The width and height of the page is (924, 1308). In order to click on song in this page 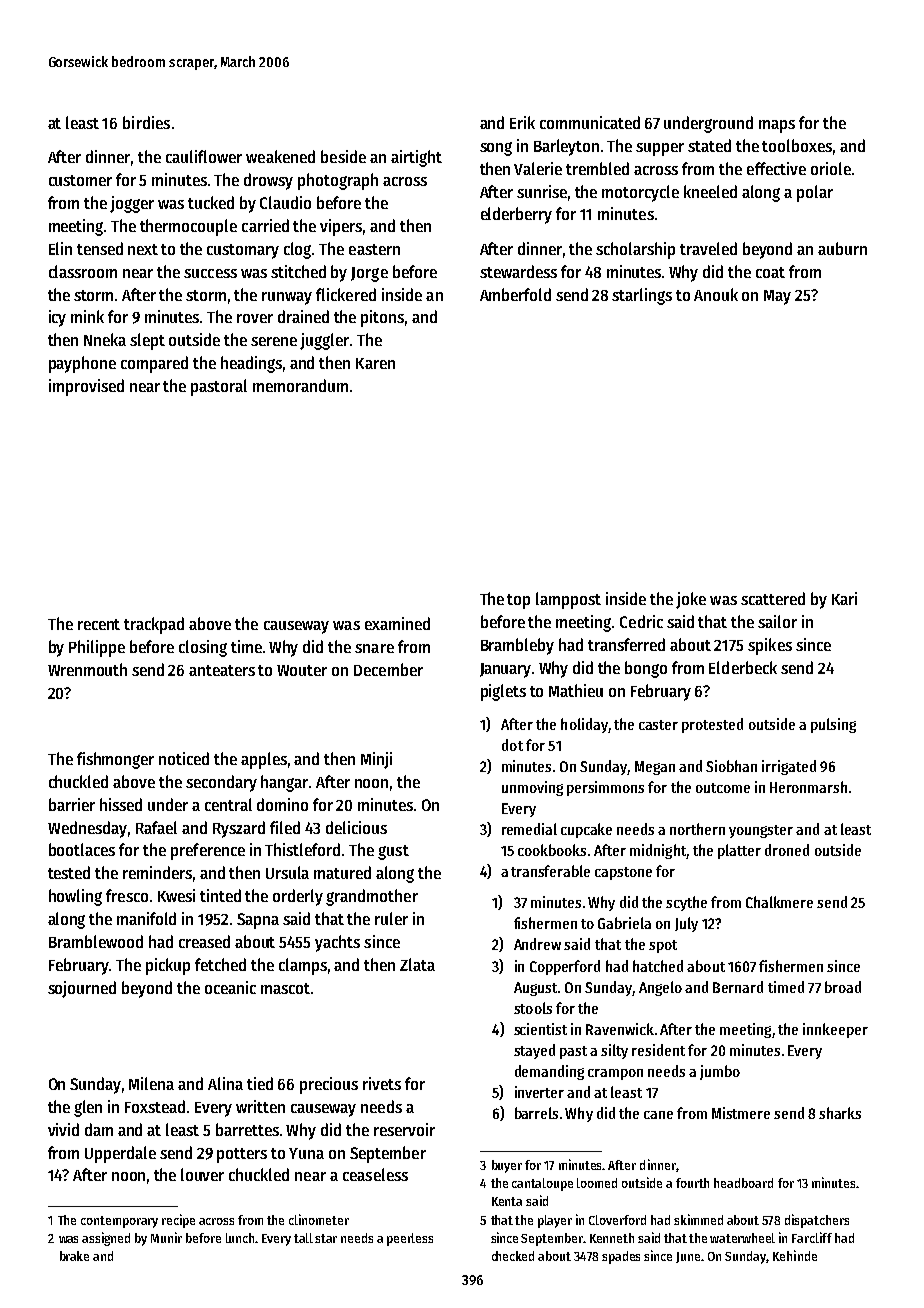, I will do `click(496, 149)`.
